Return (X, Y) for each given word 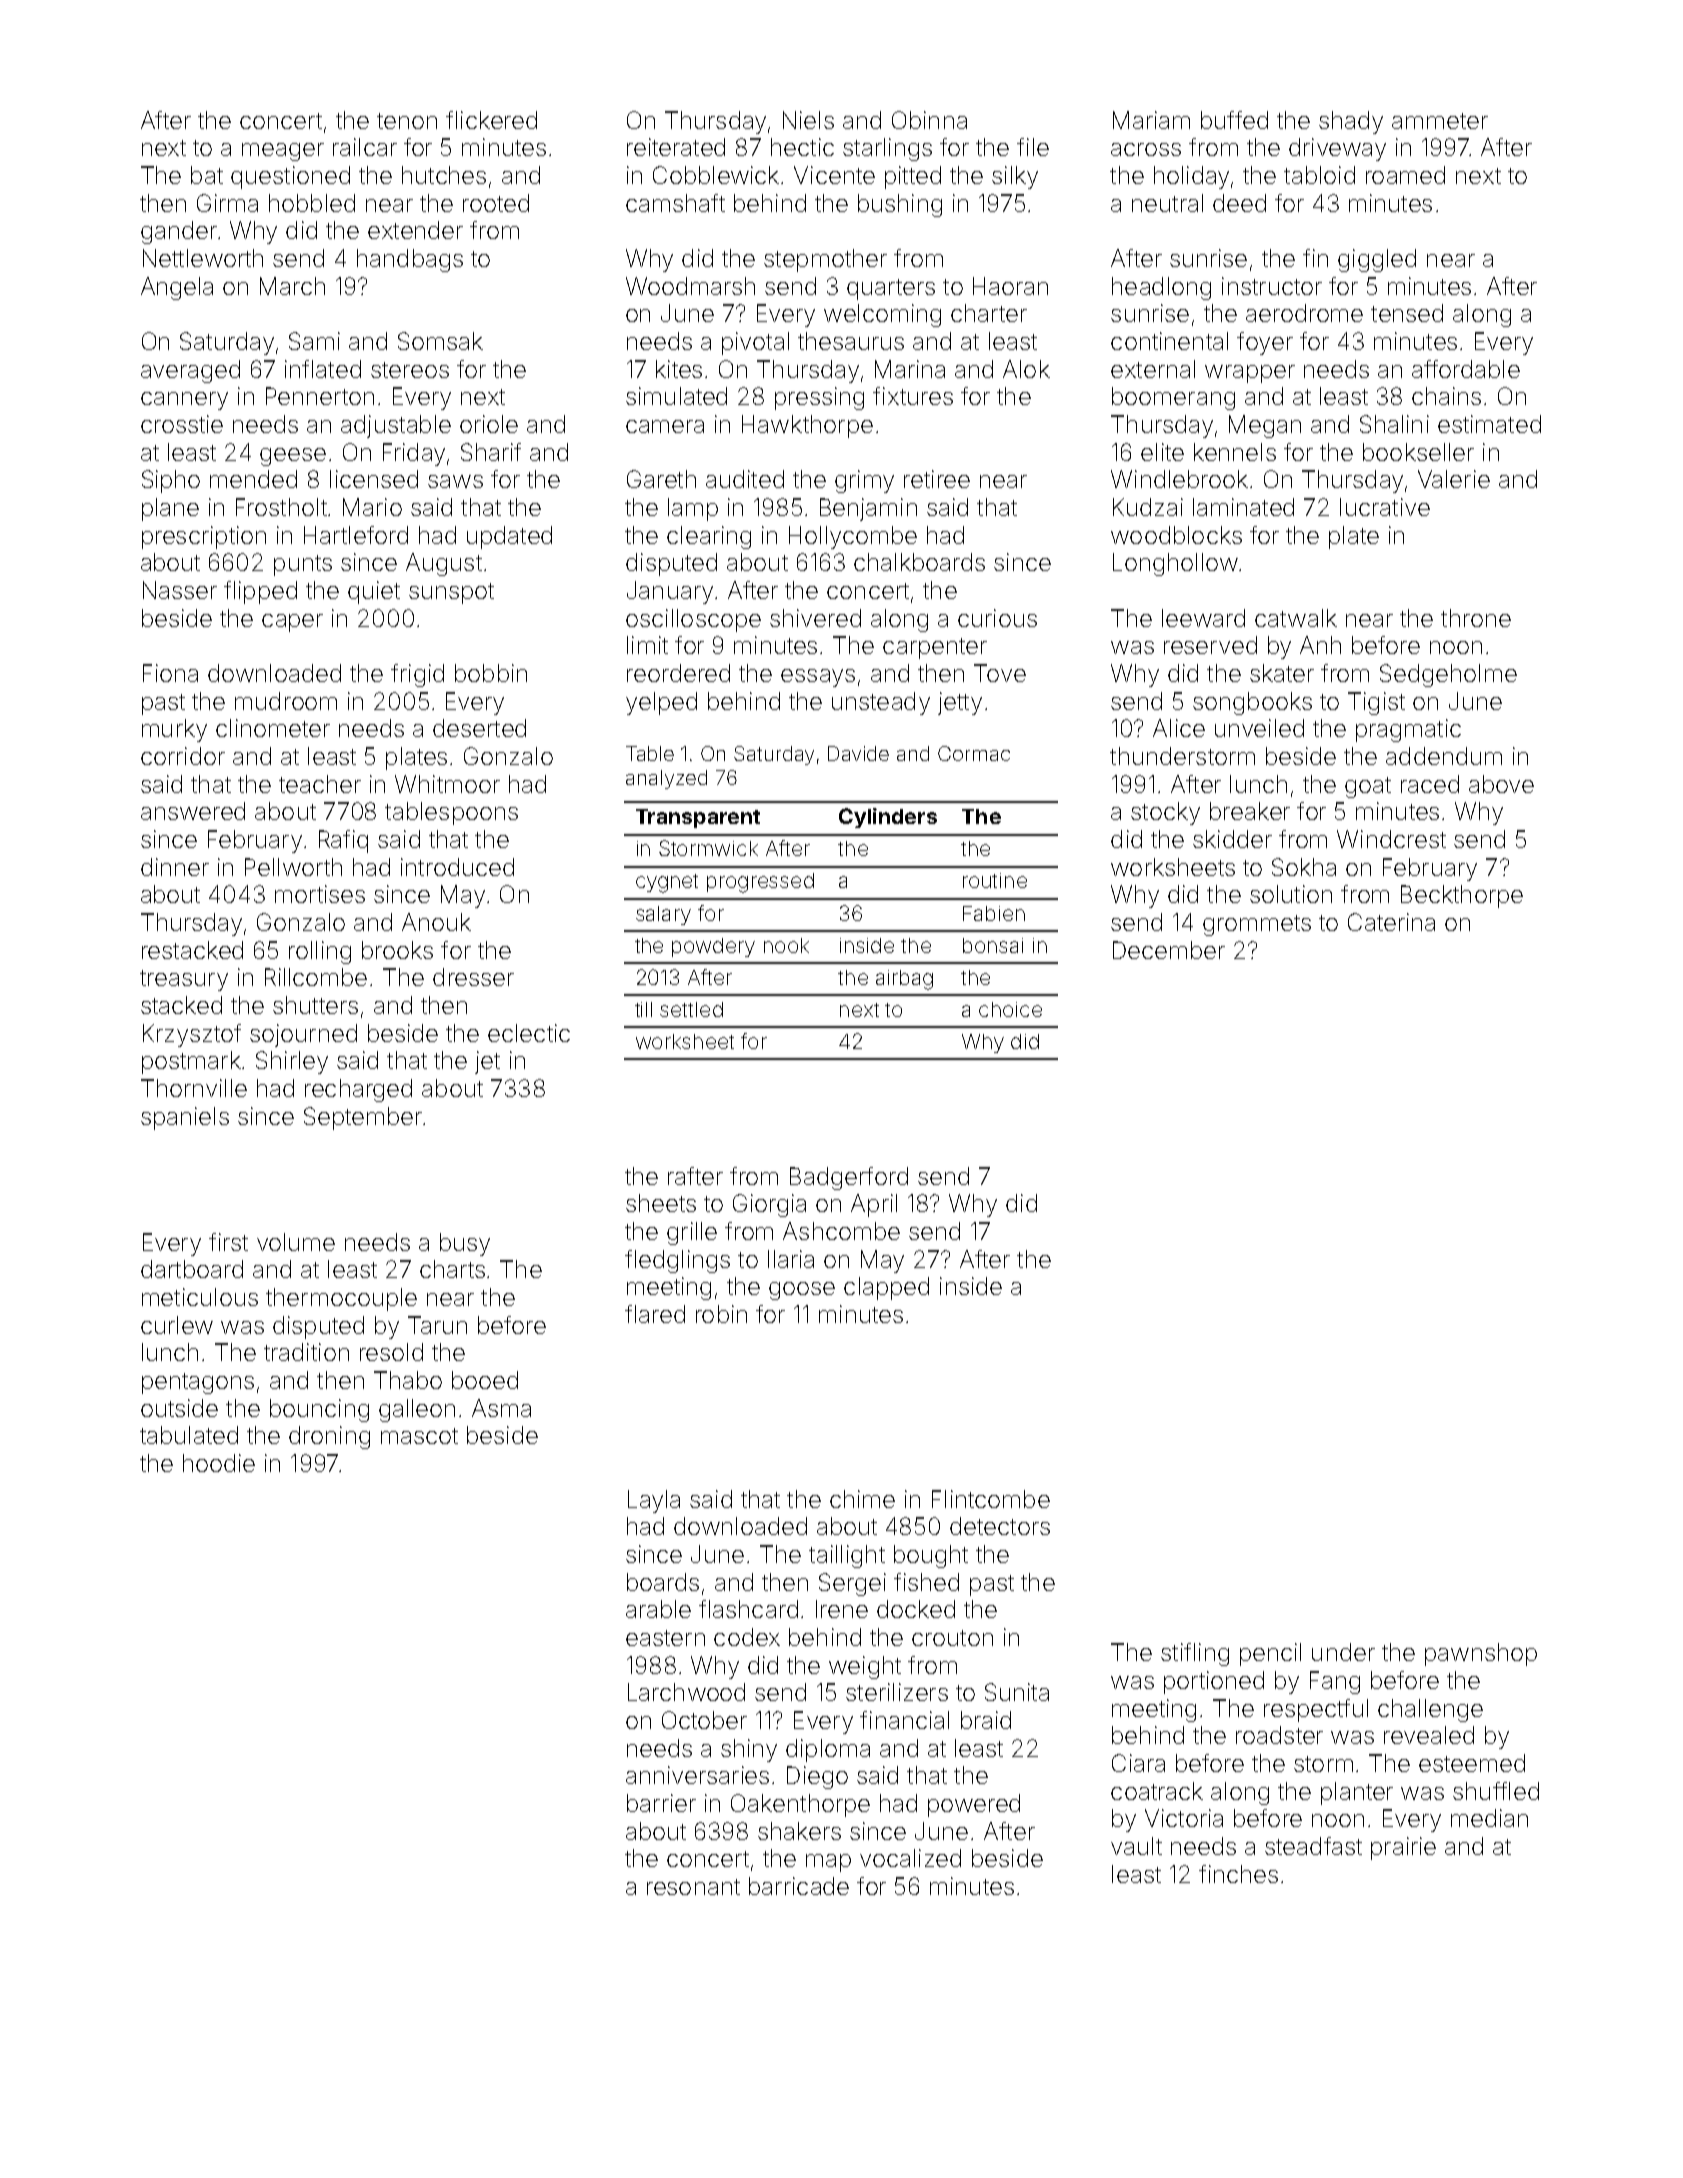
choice (1010, 1009)
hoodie (219, 1463)
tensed (1407, 313)
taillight (847, 1556)
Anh (1320, 645)
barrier (661, 1803)
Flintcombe (991, 1499)
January (670, 592)
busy (465, 1244)
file (1033, 147)
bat (207, 175)
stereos (410, 370)
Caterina (1391, 922)
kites (679, 369)
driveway (1337, 149)
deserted (479, 728)
